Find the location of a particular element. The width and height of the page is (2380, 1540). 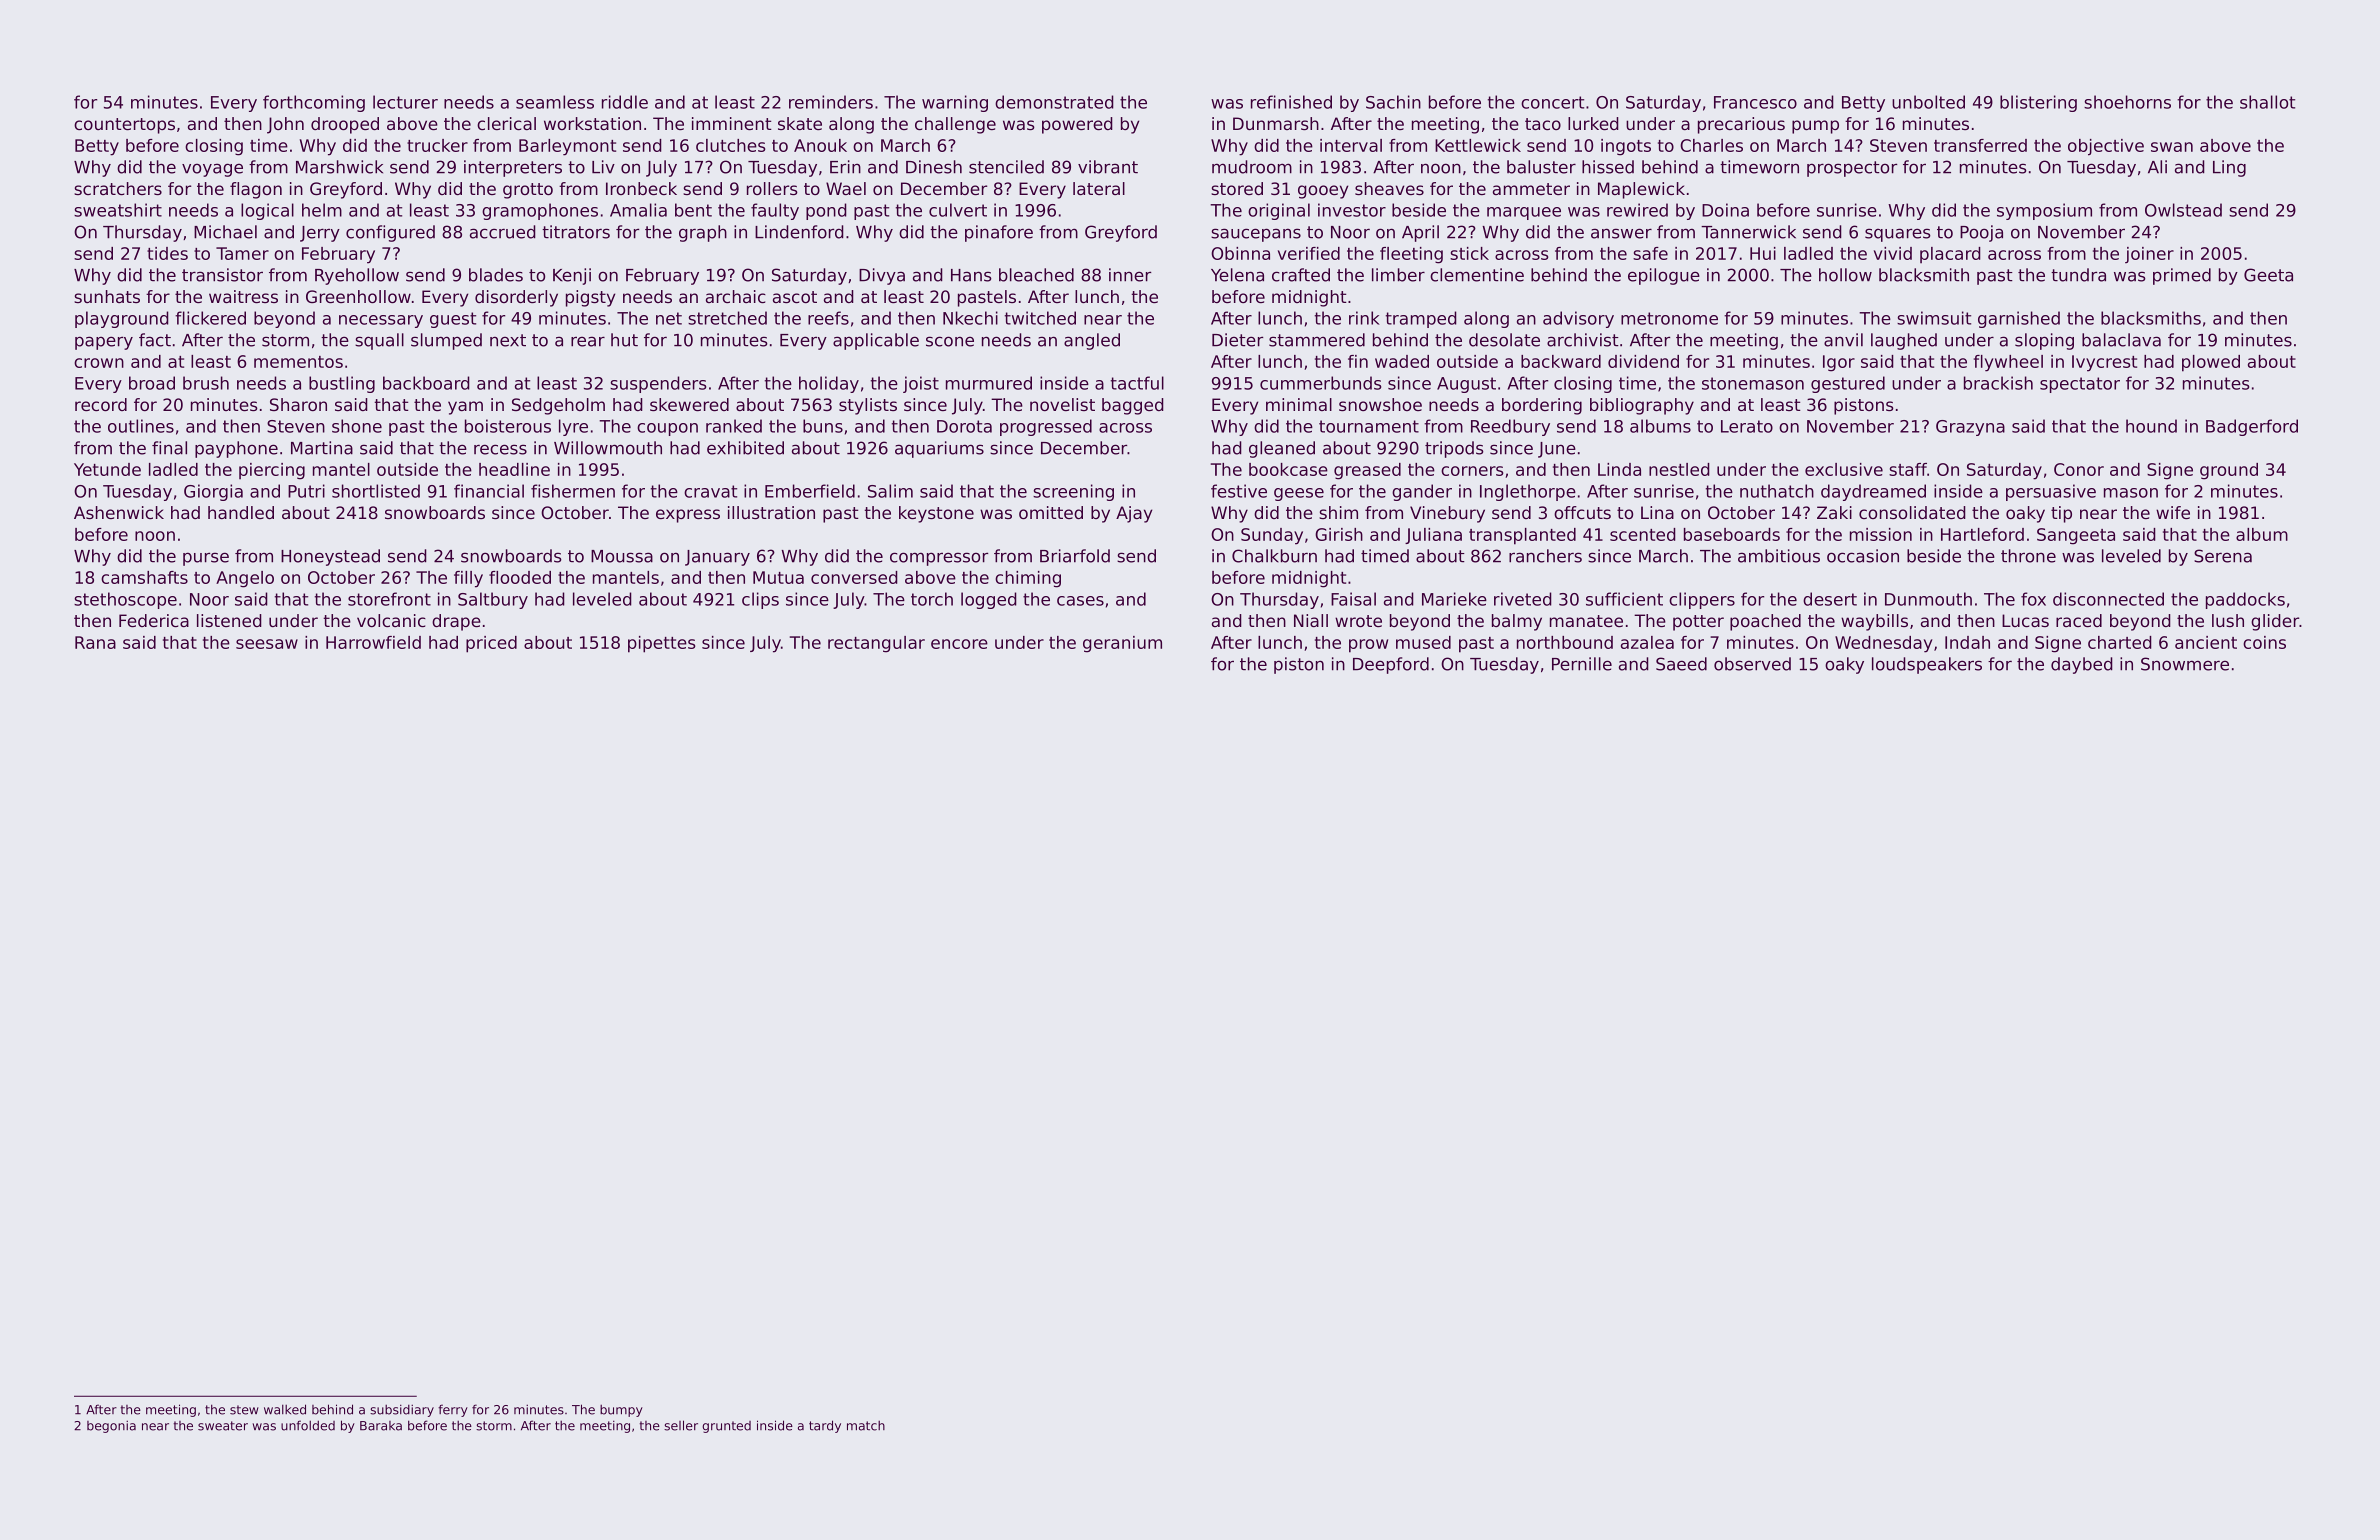

Deepford is located at coordinates (1391, 665).
